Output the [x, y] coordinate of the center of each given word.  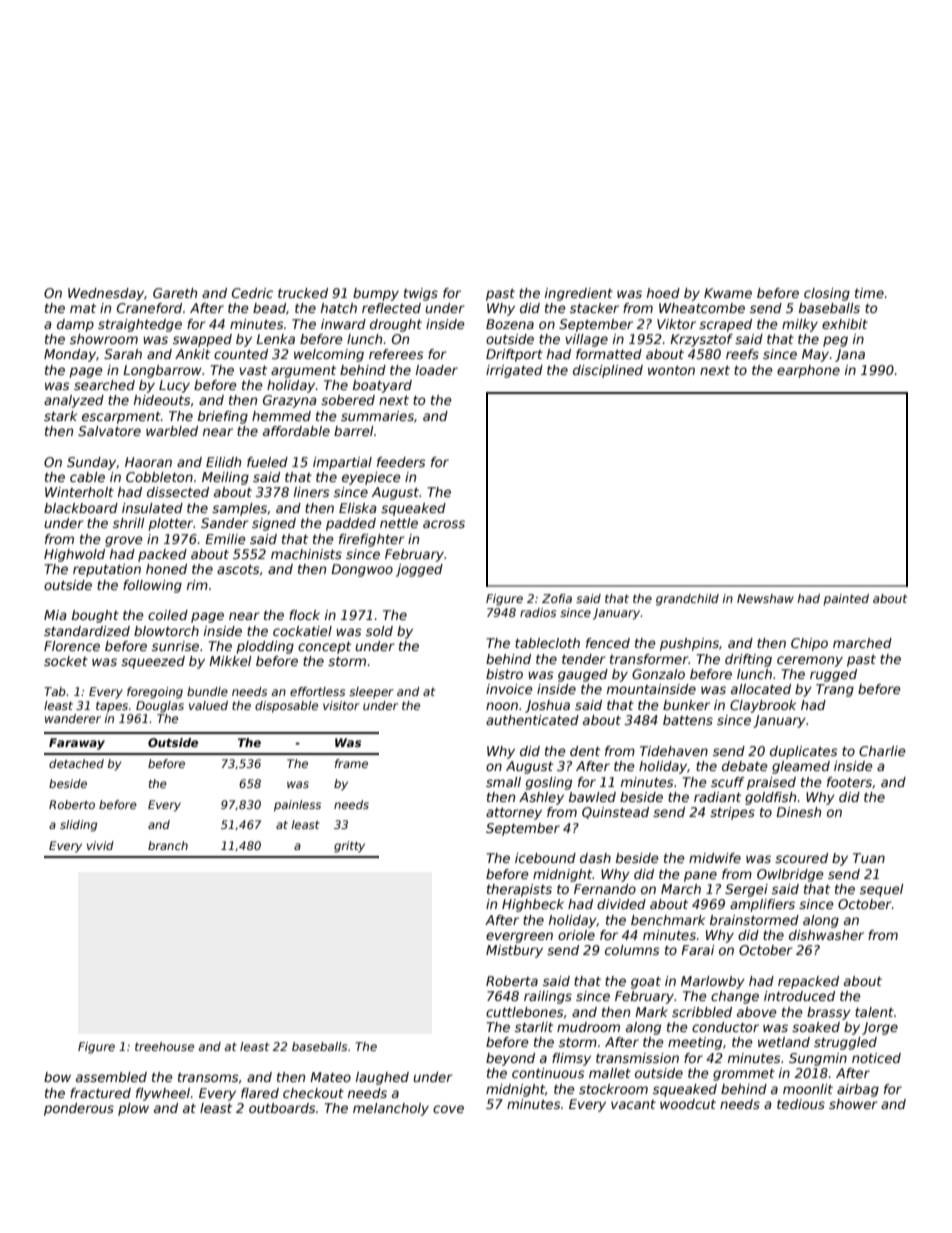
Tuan [869, 858]
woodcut [688, 1104]
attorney [514, 813]
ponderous [79, 1109]
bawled [592, 797]
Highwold [74, 555]
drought [396, 325]
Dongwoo [362, 570]
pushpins [689, 644]
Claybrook [763, 706]
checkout [313, 1093]
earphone [808, 371]
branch [168, 845]
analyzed [74, 401]
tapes [112, 707]
